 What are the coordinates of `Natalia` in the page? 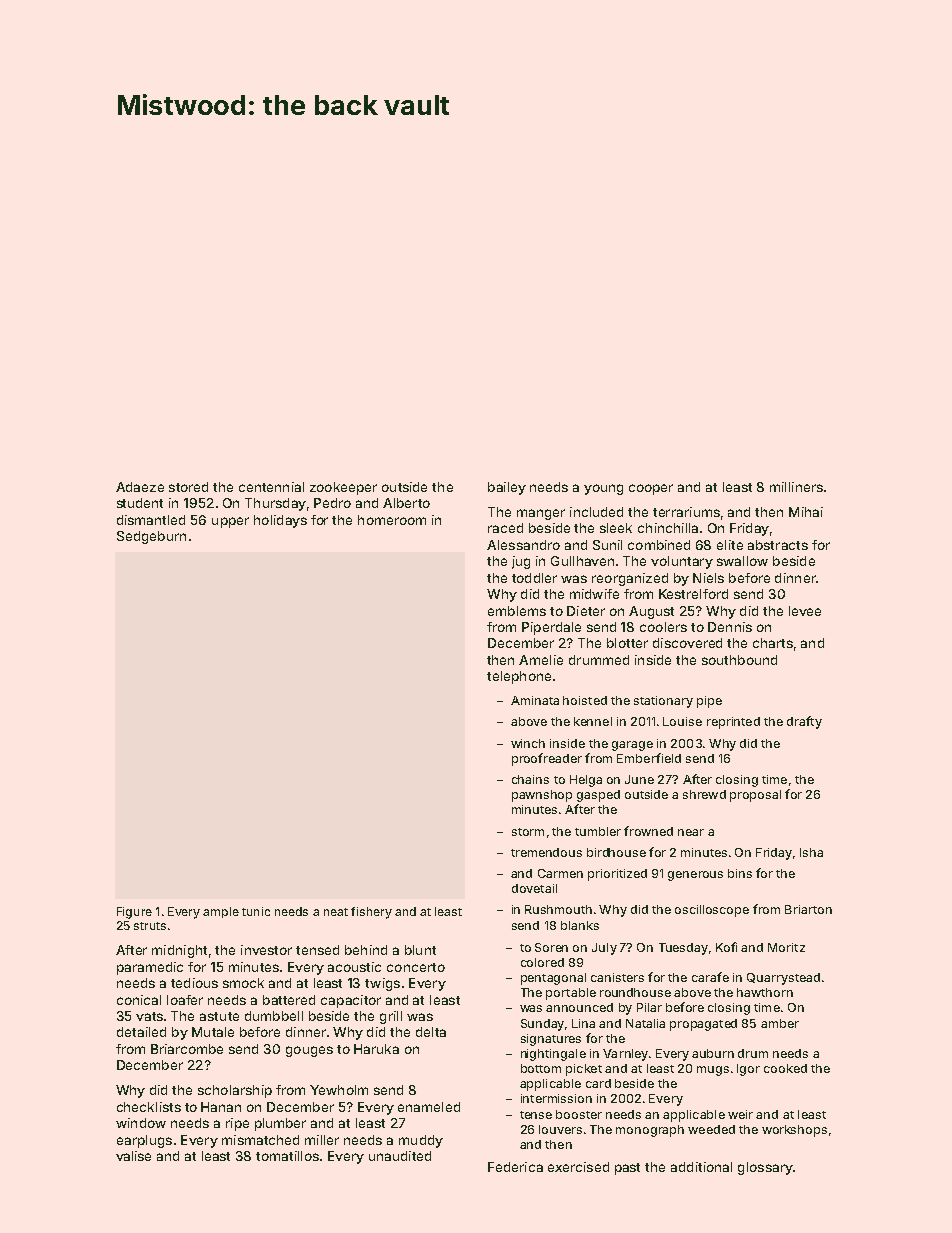 It's located at (645, 1023).
